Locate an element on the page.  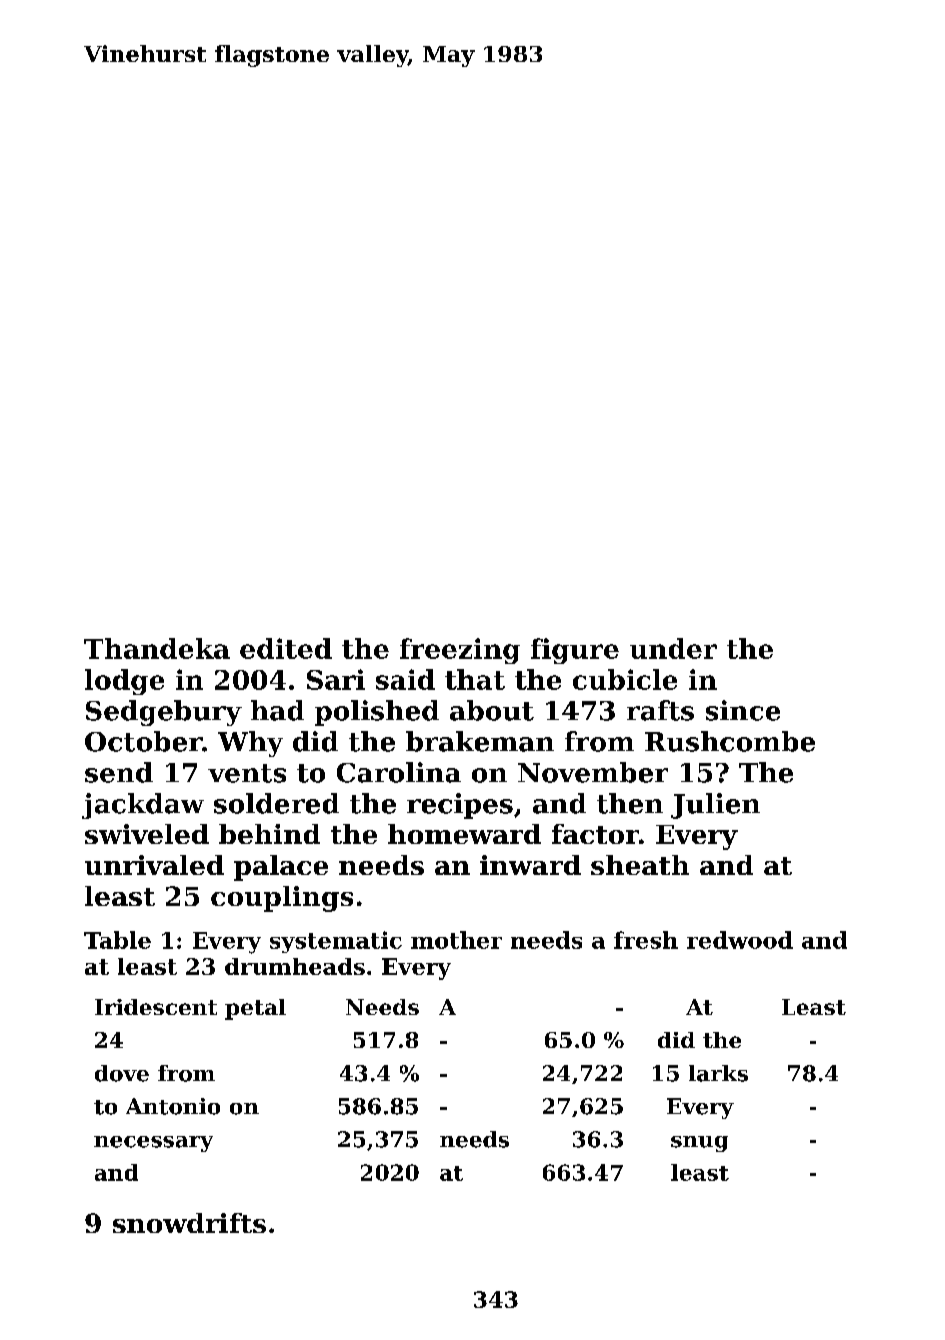
mother is located at coordinates (456, 940).
